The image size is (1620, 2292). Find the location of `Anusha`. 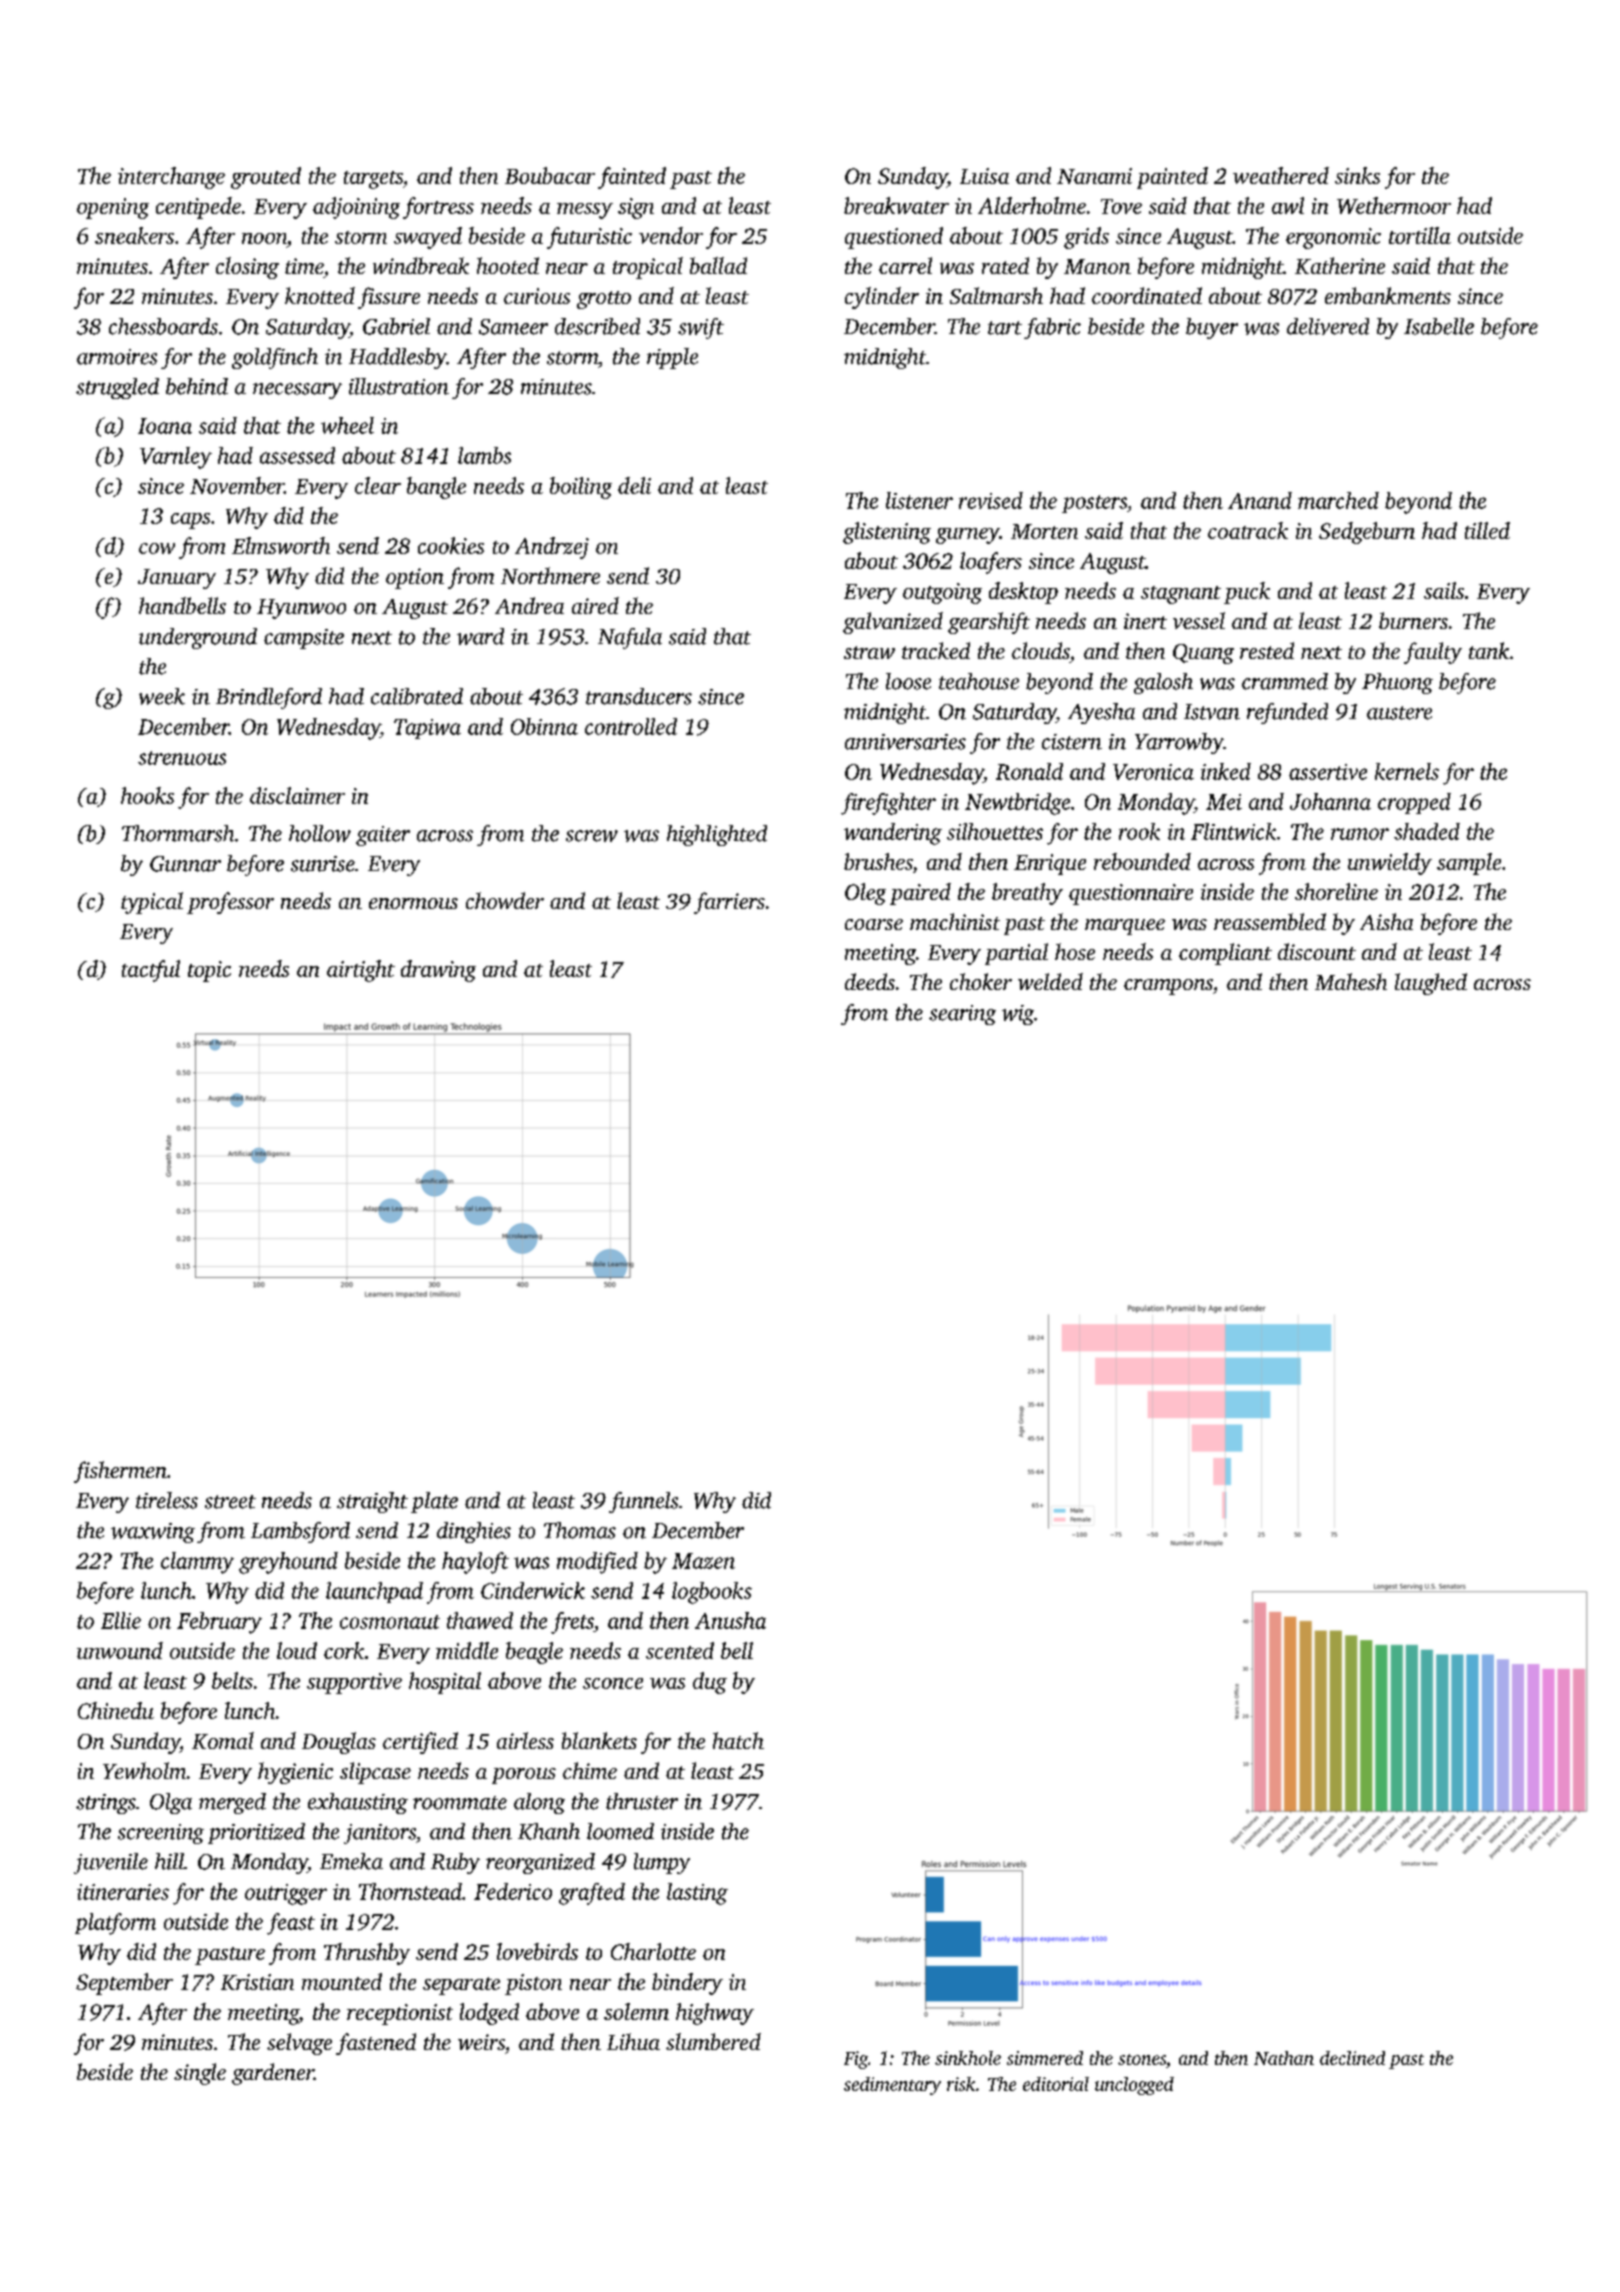

Anusha is located at coordinates (730, 1620).
